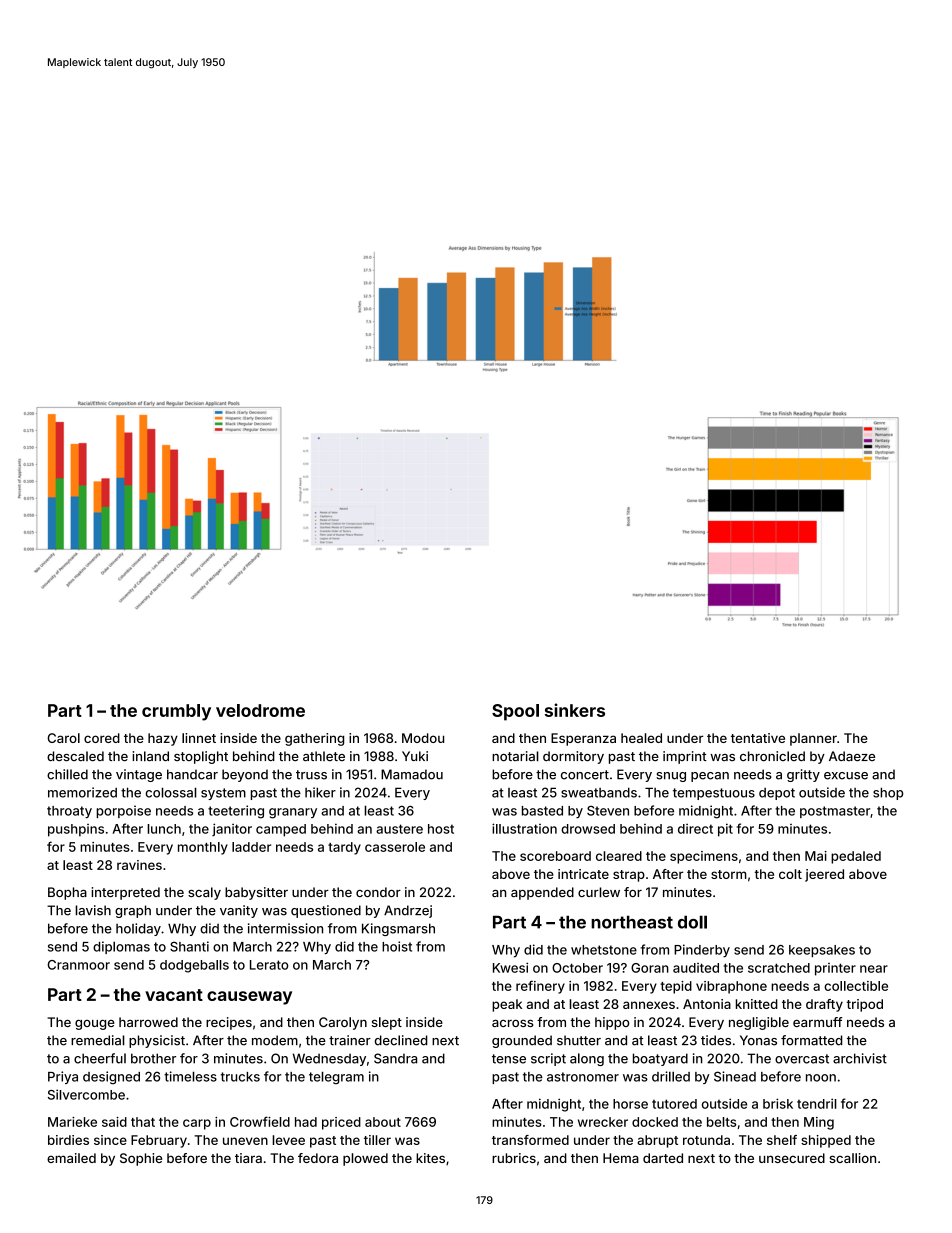 This screenshot has height=1233, width=952. What do you see at coordinates (824, 875) in the screenshot?
I see `jeered` at bounding box center [824, 875].
